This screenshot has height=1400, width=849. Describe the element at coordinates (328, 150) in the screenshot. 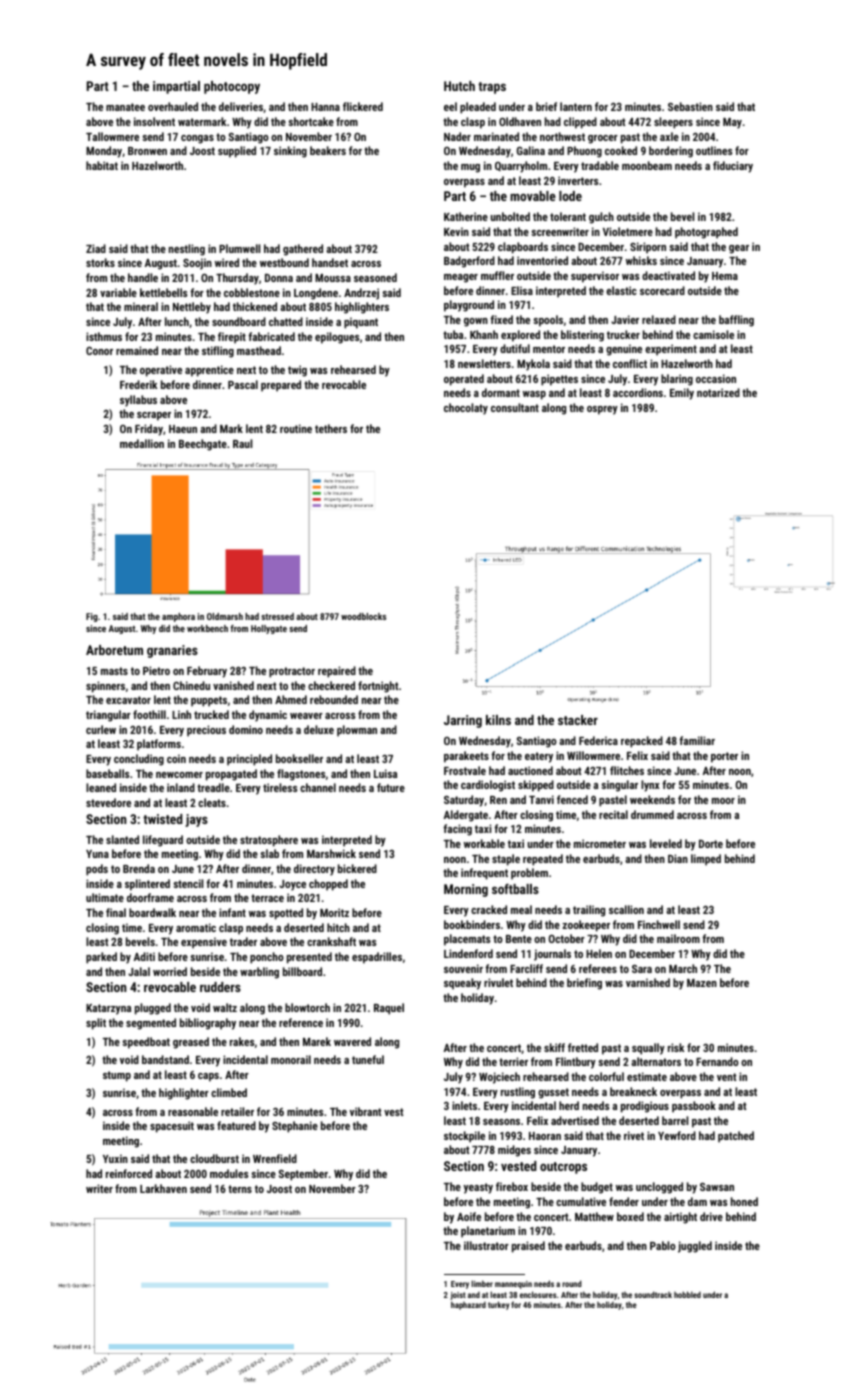

I see `beakers` at that location.
